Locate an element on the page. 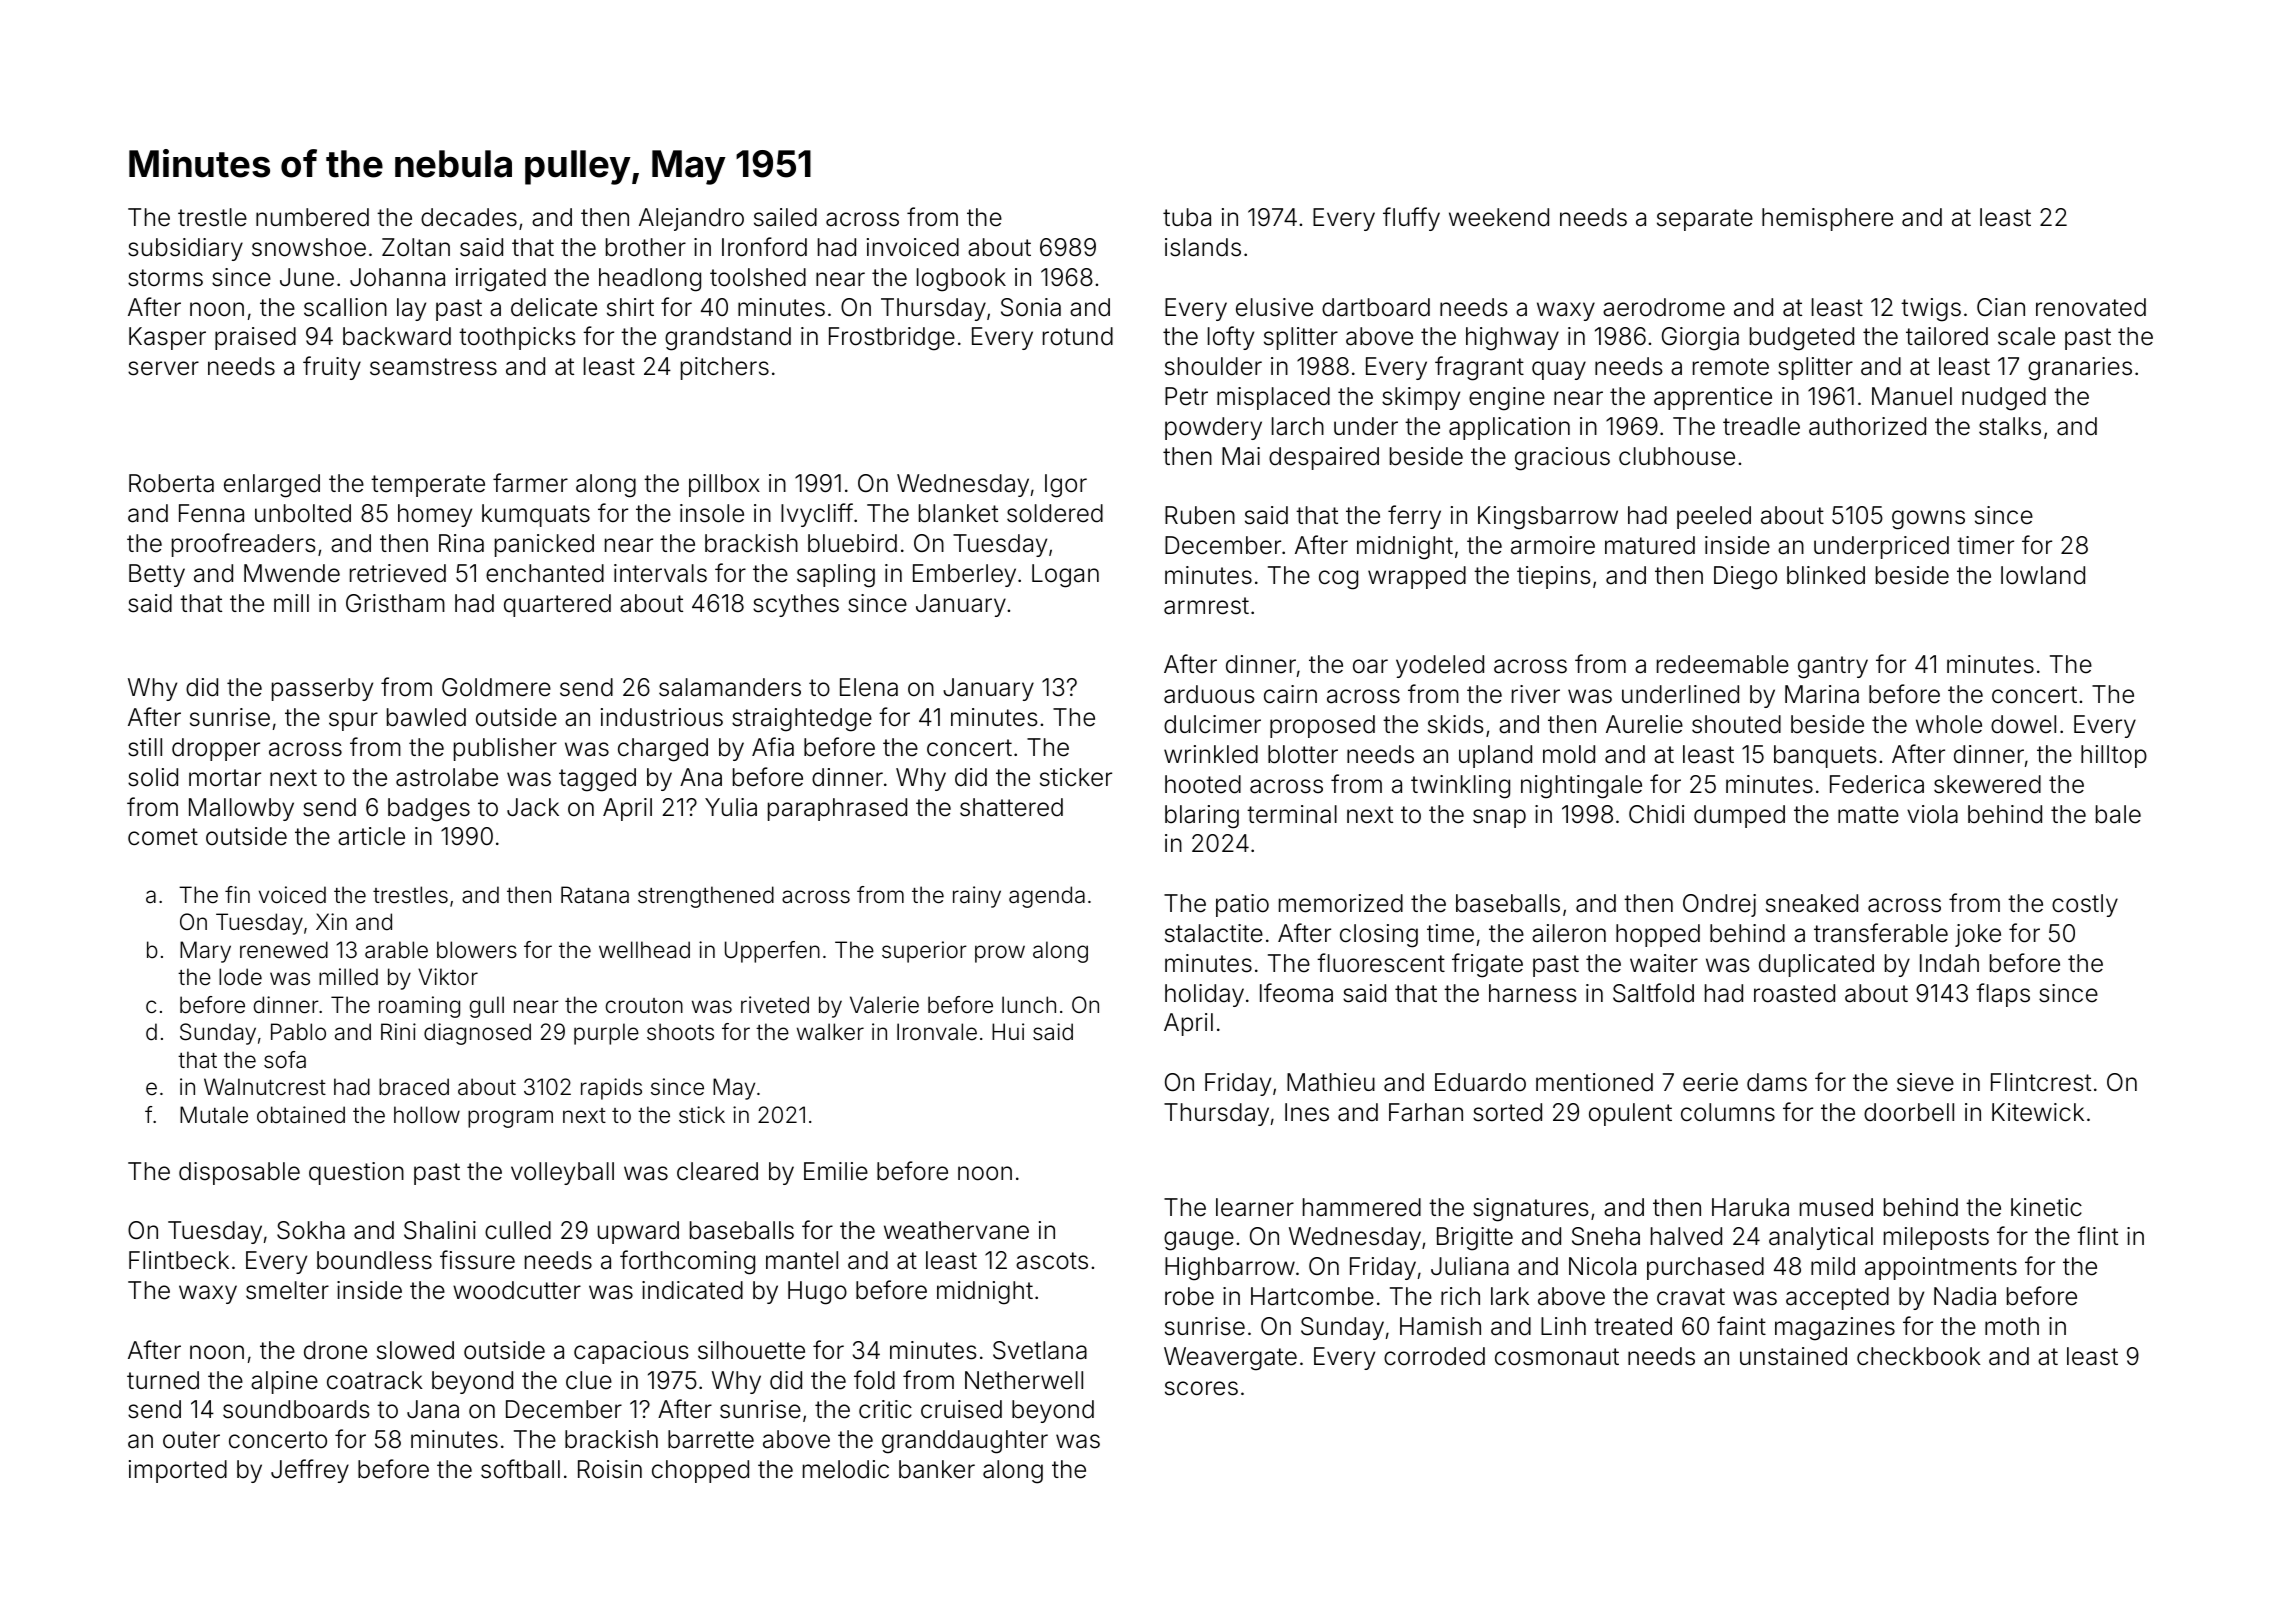 The height and width of the image is (1614, 2282). renovated is located at coordinates (2091, 307).
